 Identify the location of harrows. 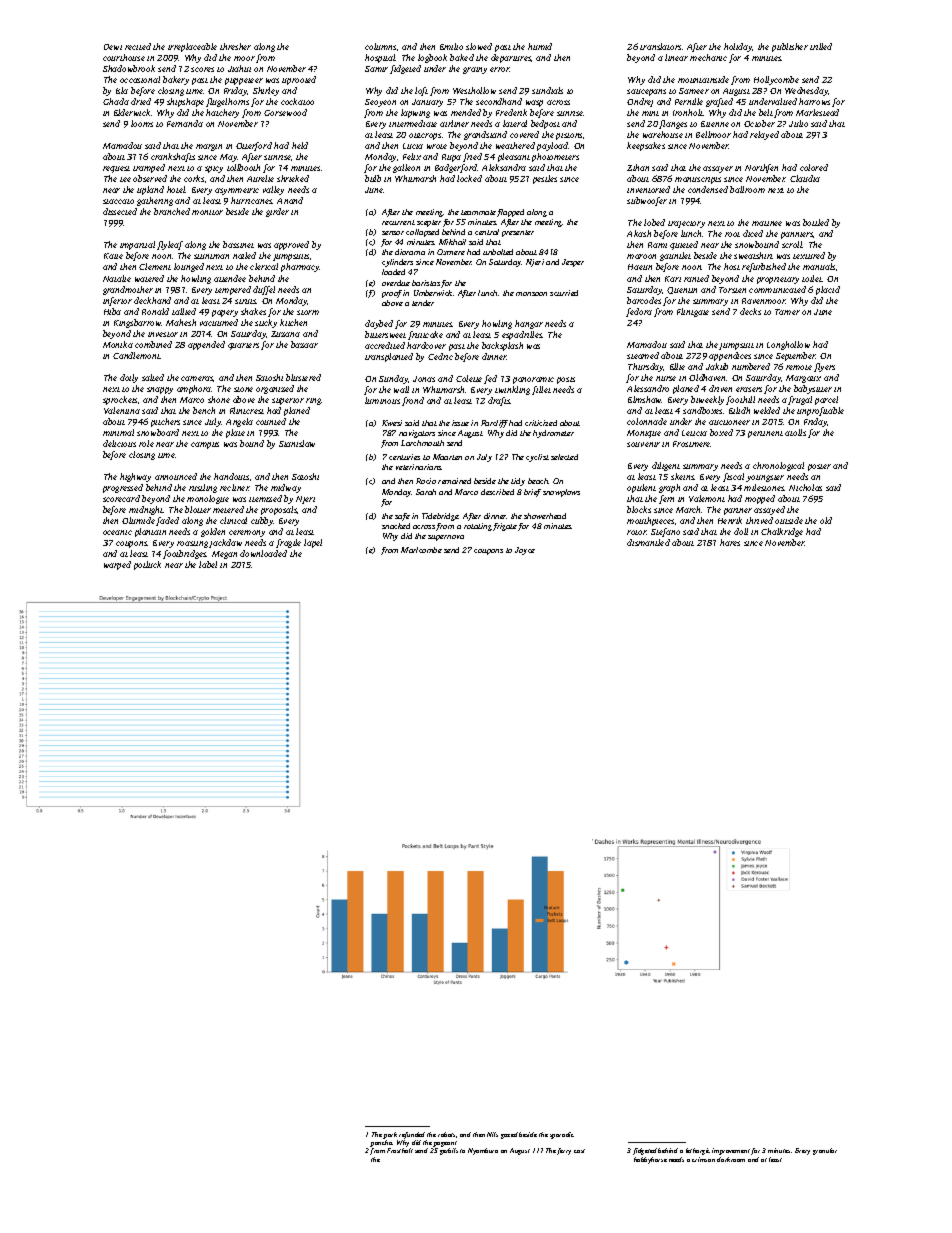
(814, 101).
